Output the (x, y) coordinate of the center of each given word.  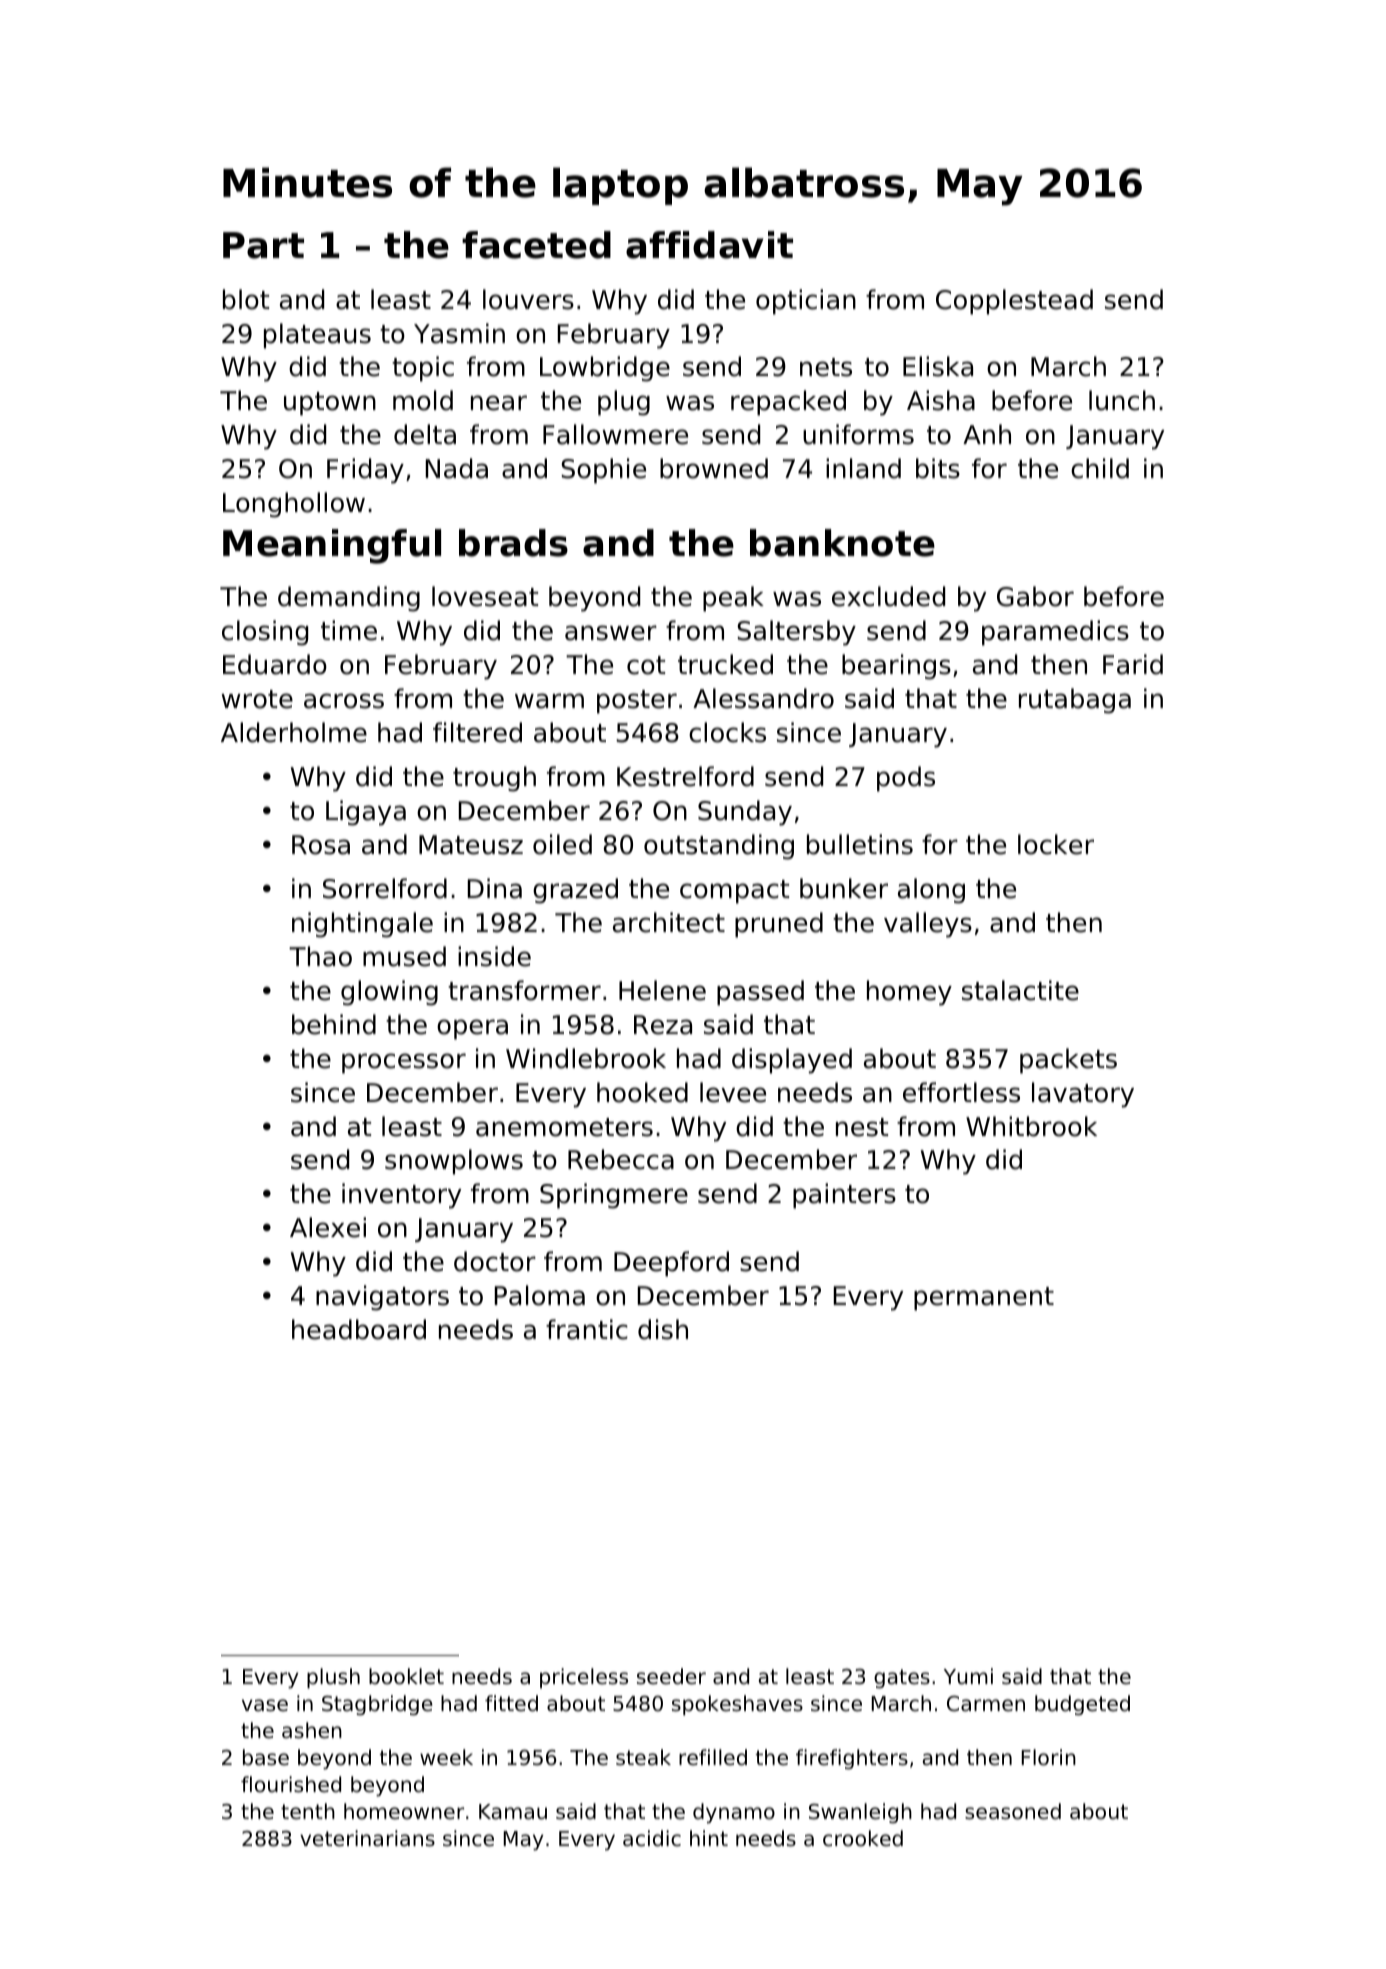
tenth (308, 1811)
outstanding (719, 847)
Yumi (968, 1676)
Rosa (321, 845)
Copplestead (1014, 302)
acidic (652, 1838)
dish (663, 1329)
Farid (1133, 664)
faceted (536, 245)
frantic (587, 1329)
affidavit (709, 245)
